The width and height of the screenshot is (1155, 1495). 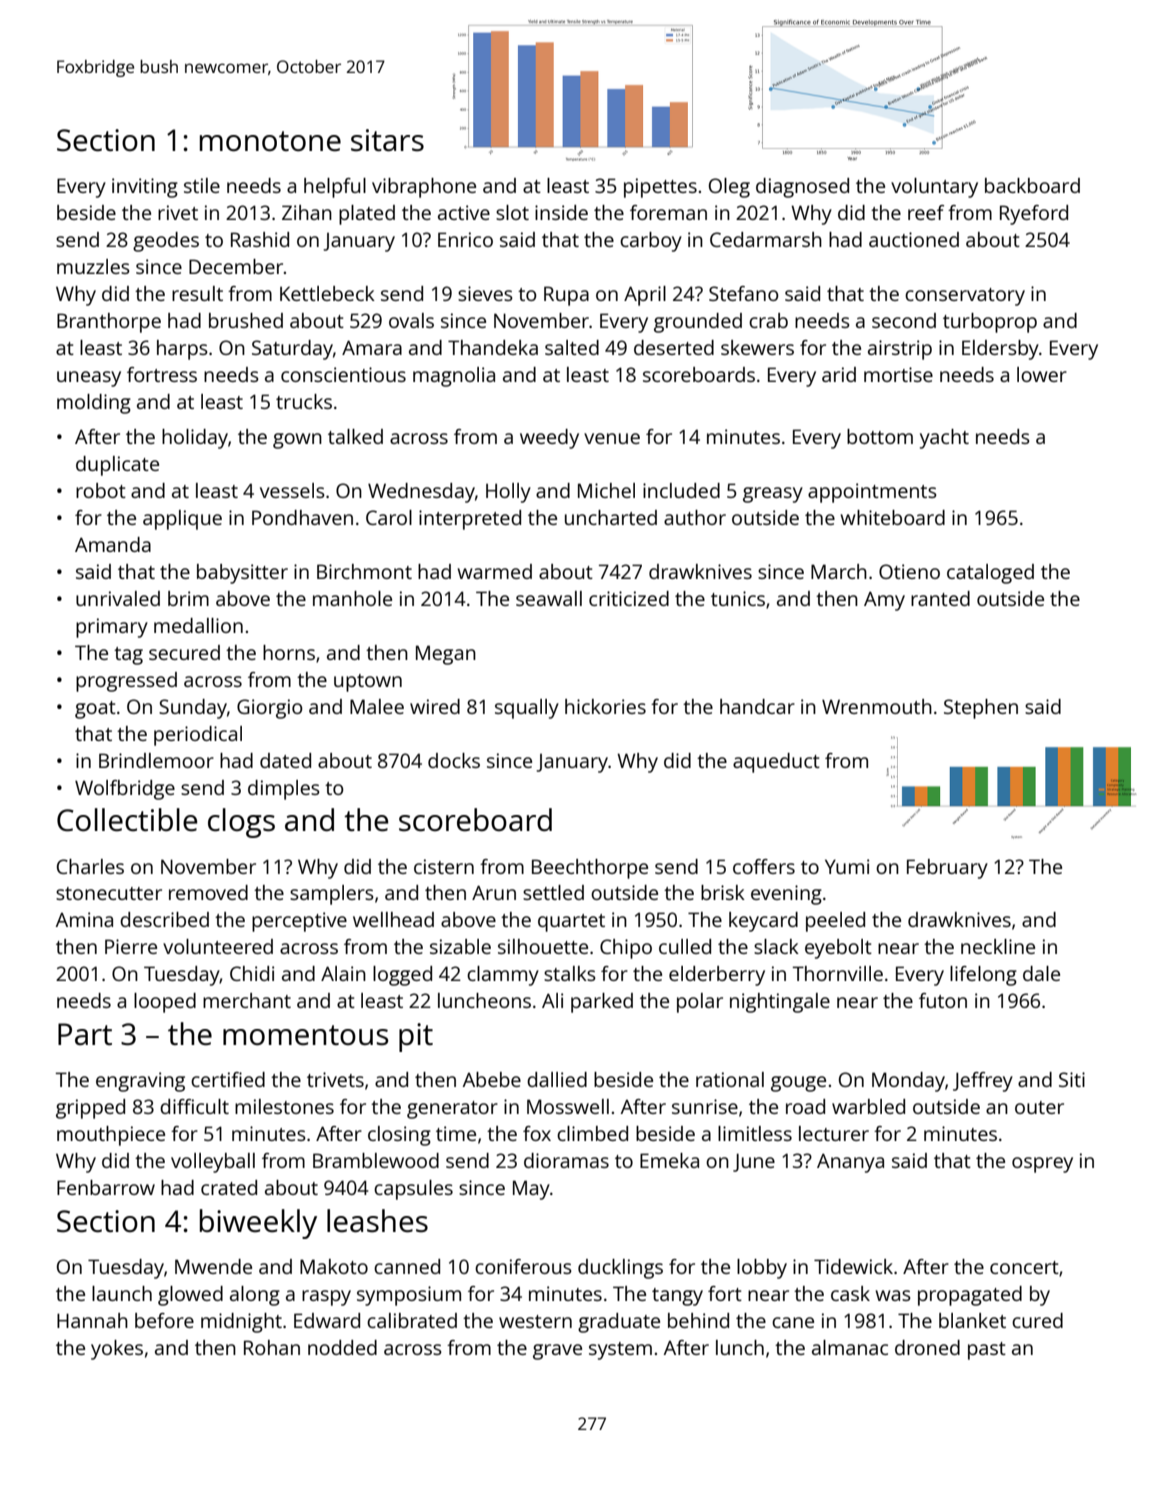 What do you see at coordinates (112, 628) in the screenshot?
I see `primary` at bounding box center [112, 628].
